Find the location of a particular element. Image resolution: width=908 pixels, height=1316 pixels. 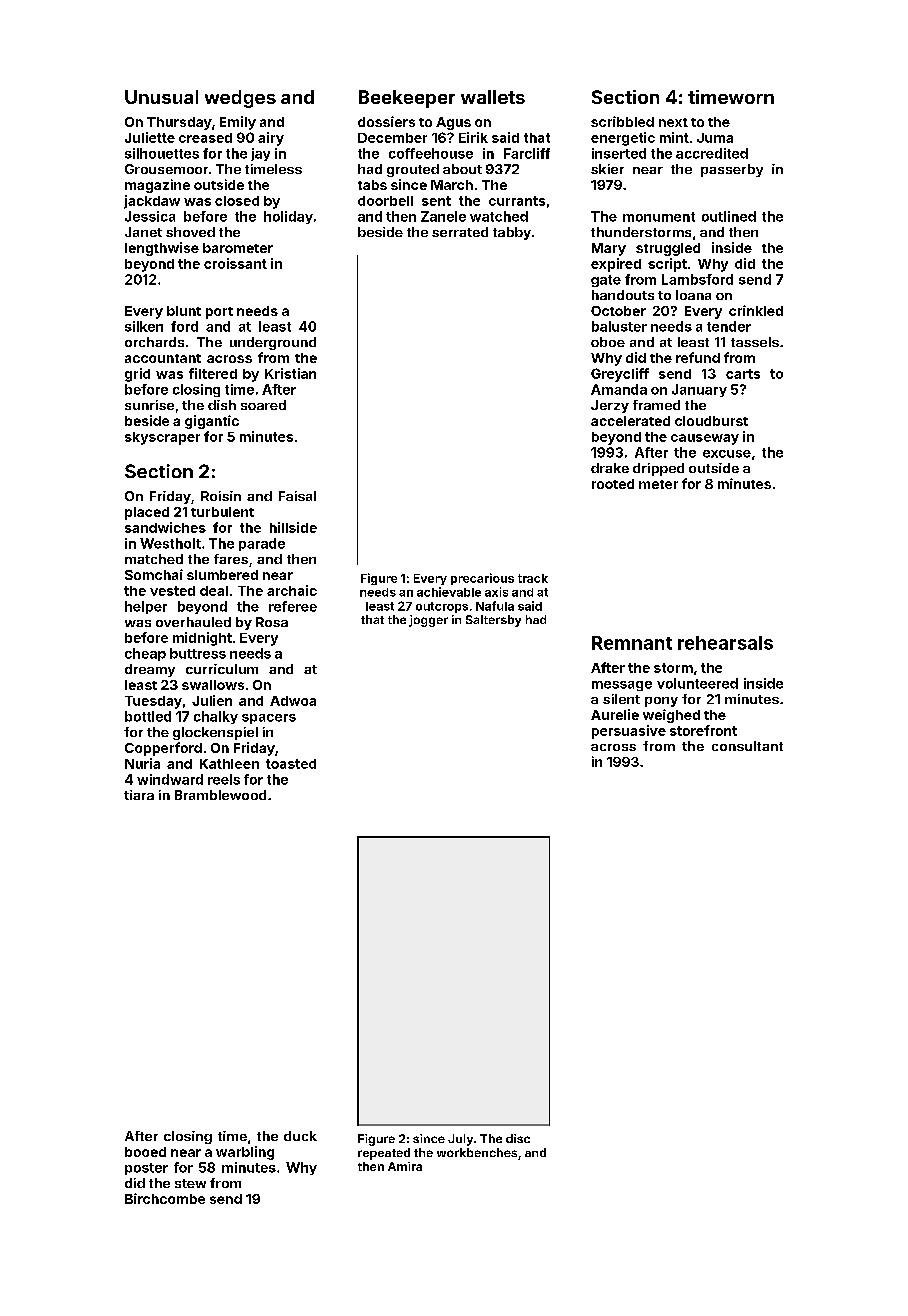

Remnant is located at coordinates (632, 643).
